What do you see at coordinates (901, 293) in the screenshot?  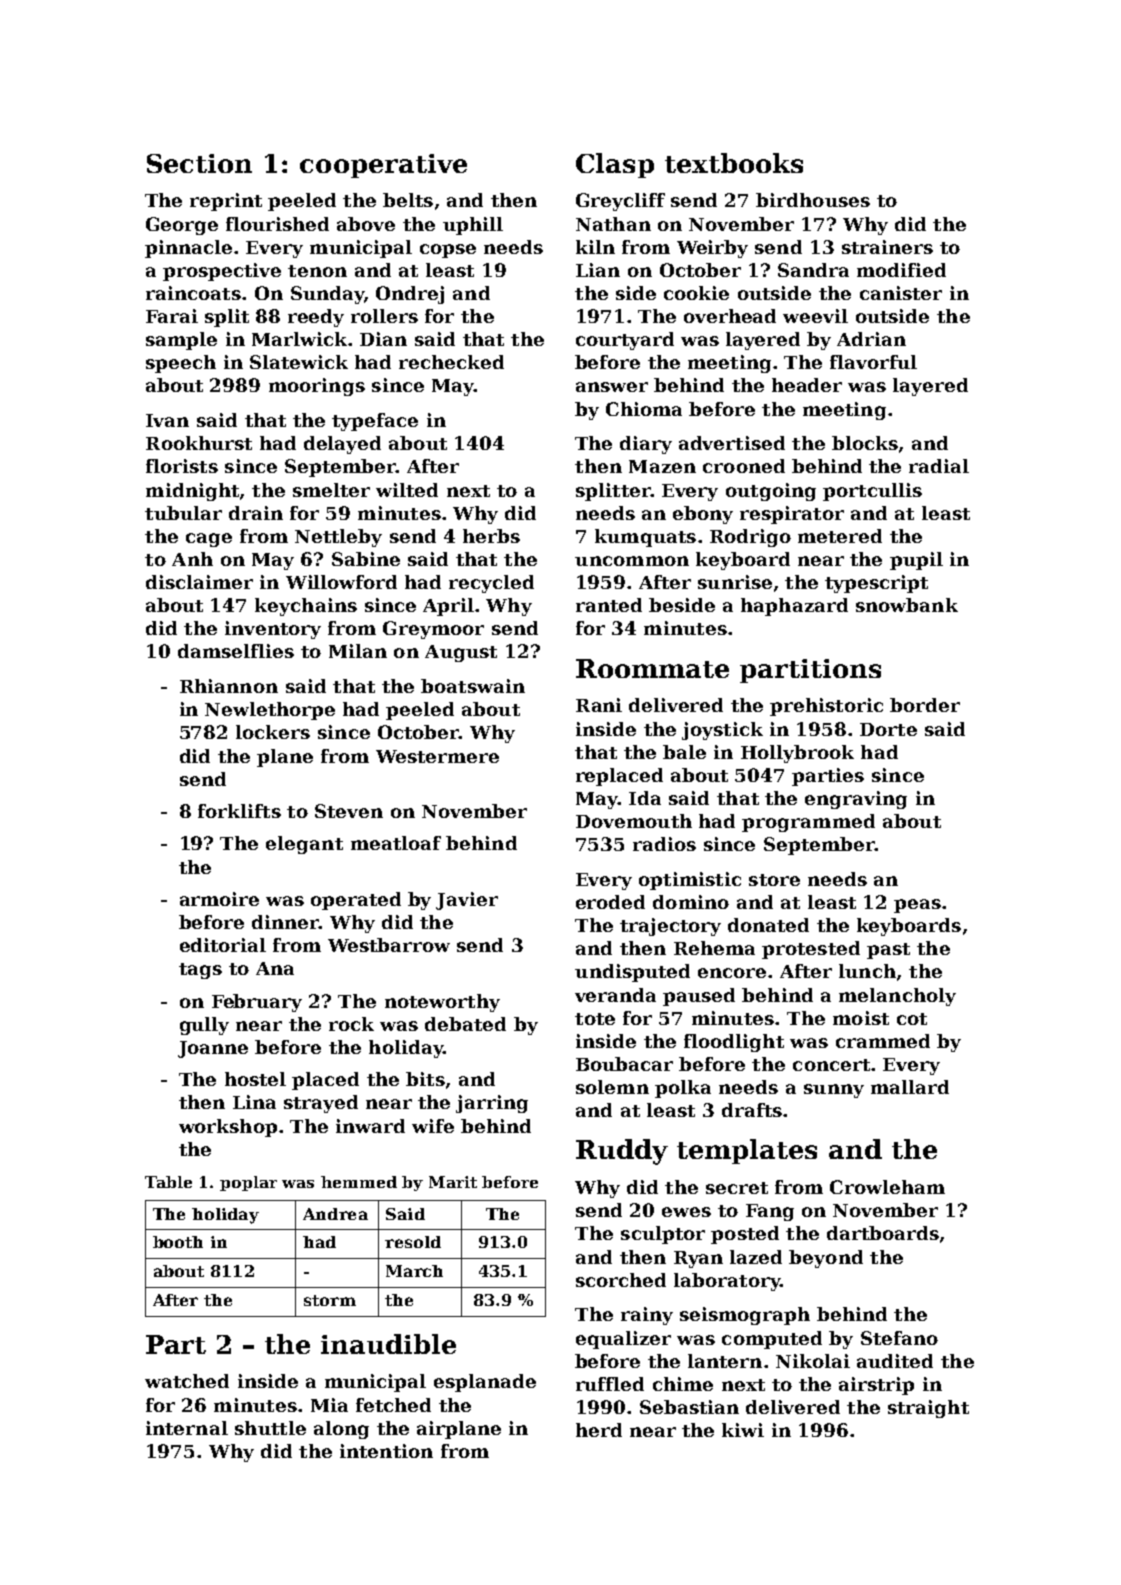 I see `canister` at bounding box center [901, 293].
